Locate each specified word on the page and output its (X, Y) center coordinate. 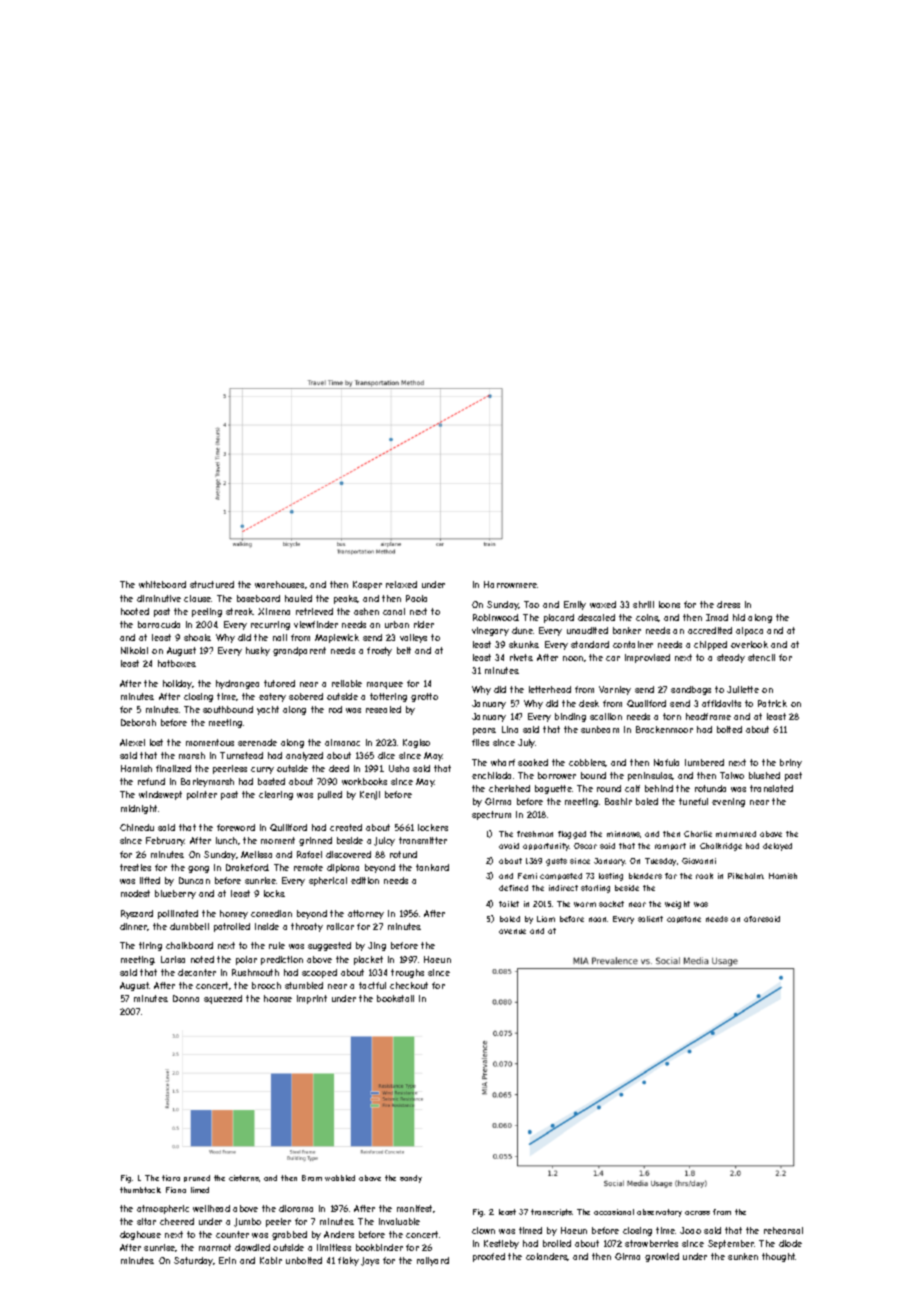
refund (151, 781)
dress (728, 604)
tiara (171, 1178)
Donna (186, 998)
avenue (512, 931)
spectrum (491, 815)
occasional (614, 1212)
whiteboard (162, 584)
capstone (684, 919)
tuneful (693, 801)
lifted (150, 880)
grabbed (289, 1235)
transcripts (552, 1212)
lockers (433, 827)
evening (728, 802)
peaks (346, 599)
